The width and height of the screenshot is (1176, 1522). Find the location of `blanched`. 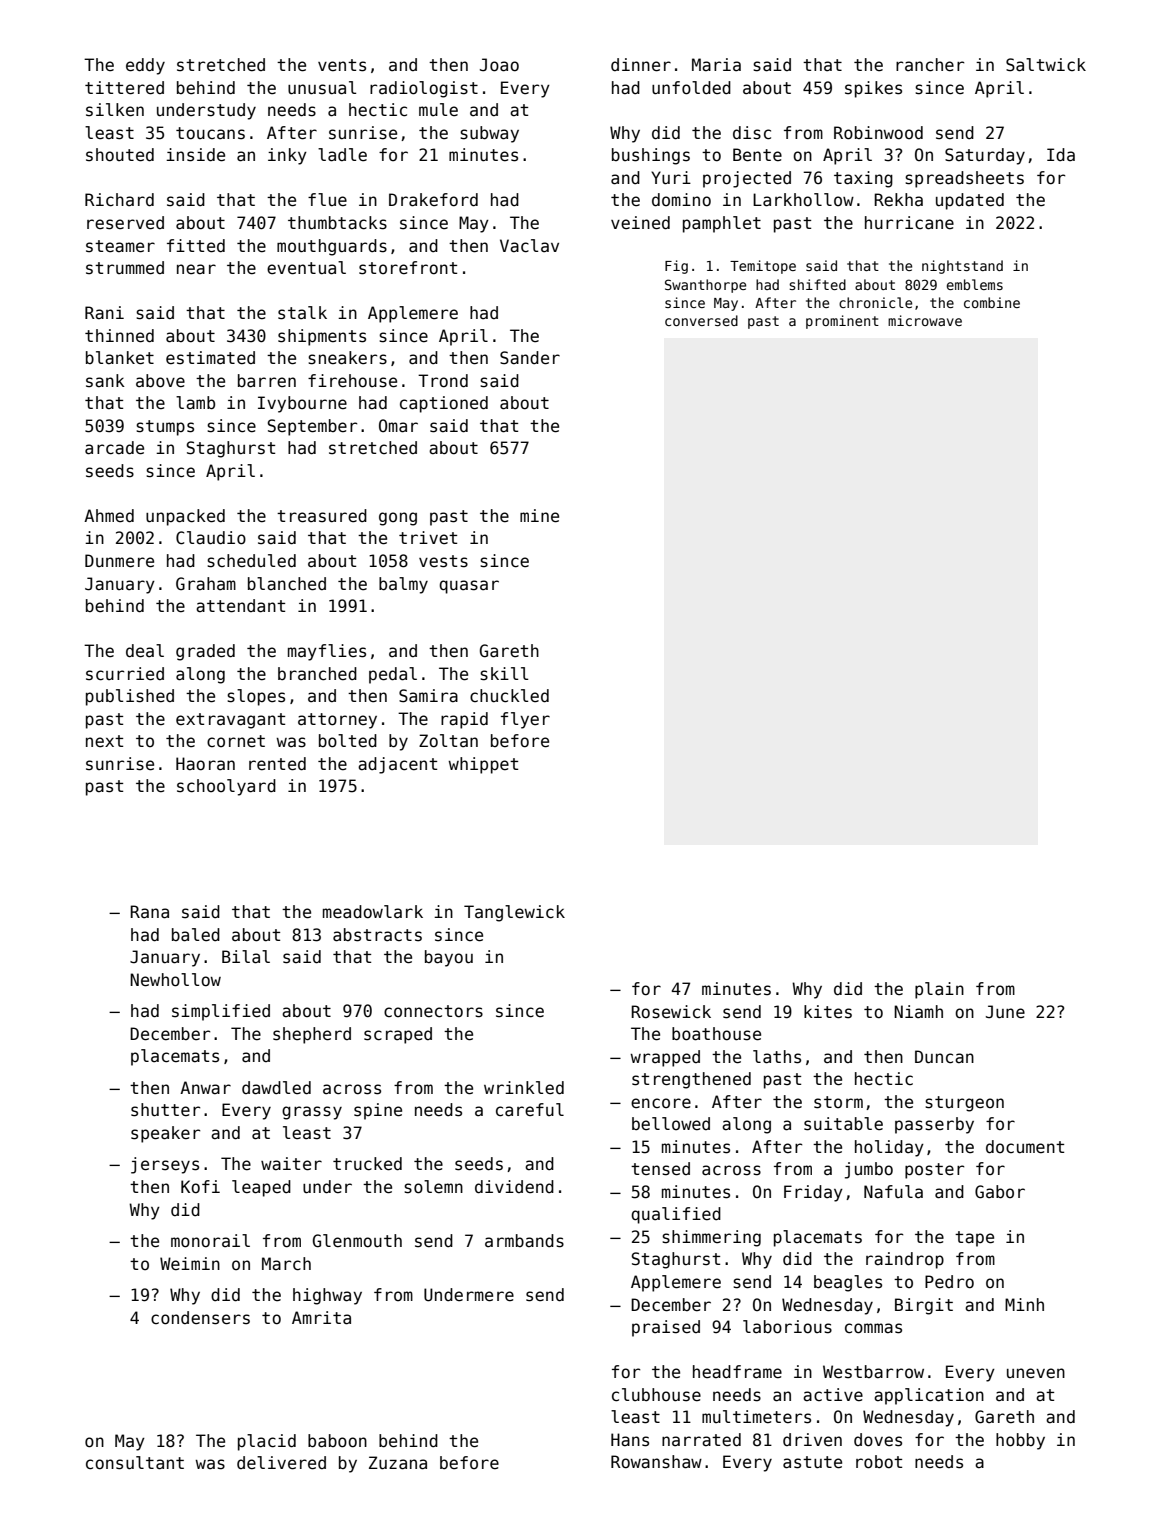

blanched is located at coordinates (287, 584).
